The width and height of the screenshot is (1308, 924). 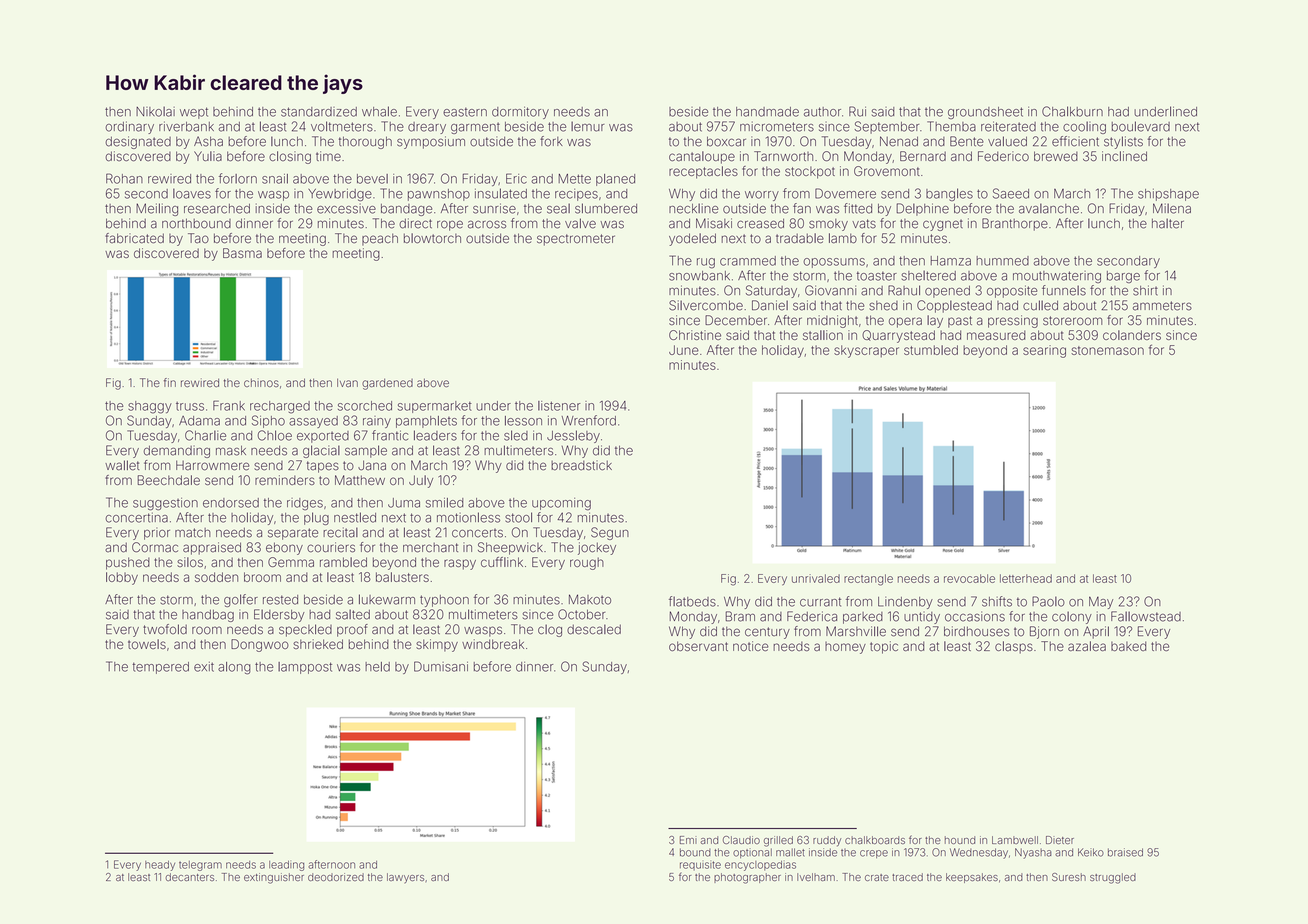 I want to click on tempered, so click(x=160, y=668).
